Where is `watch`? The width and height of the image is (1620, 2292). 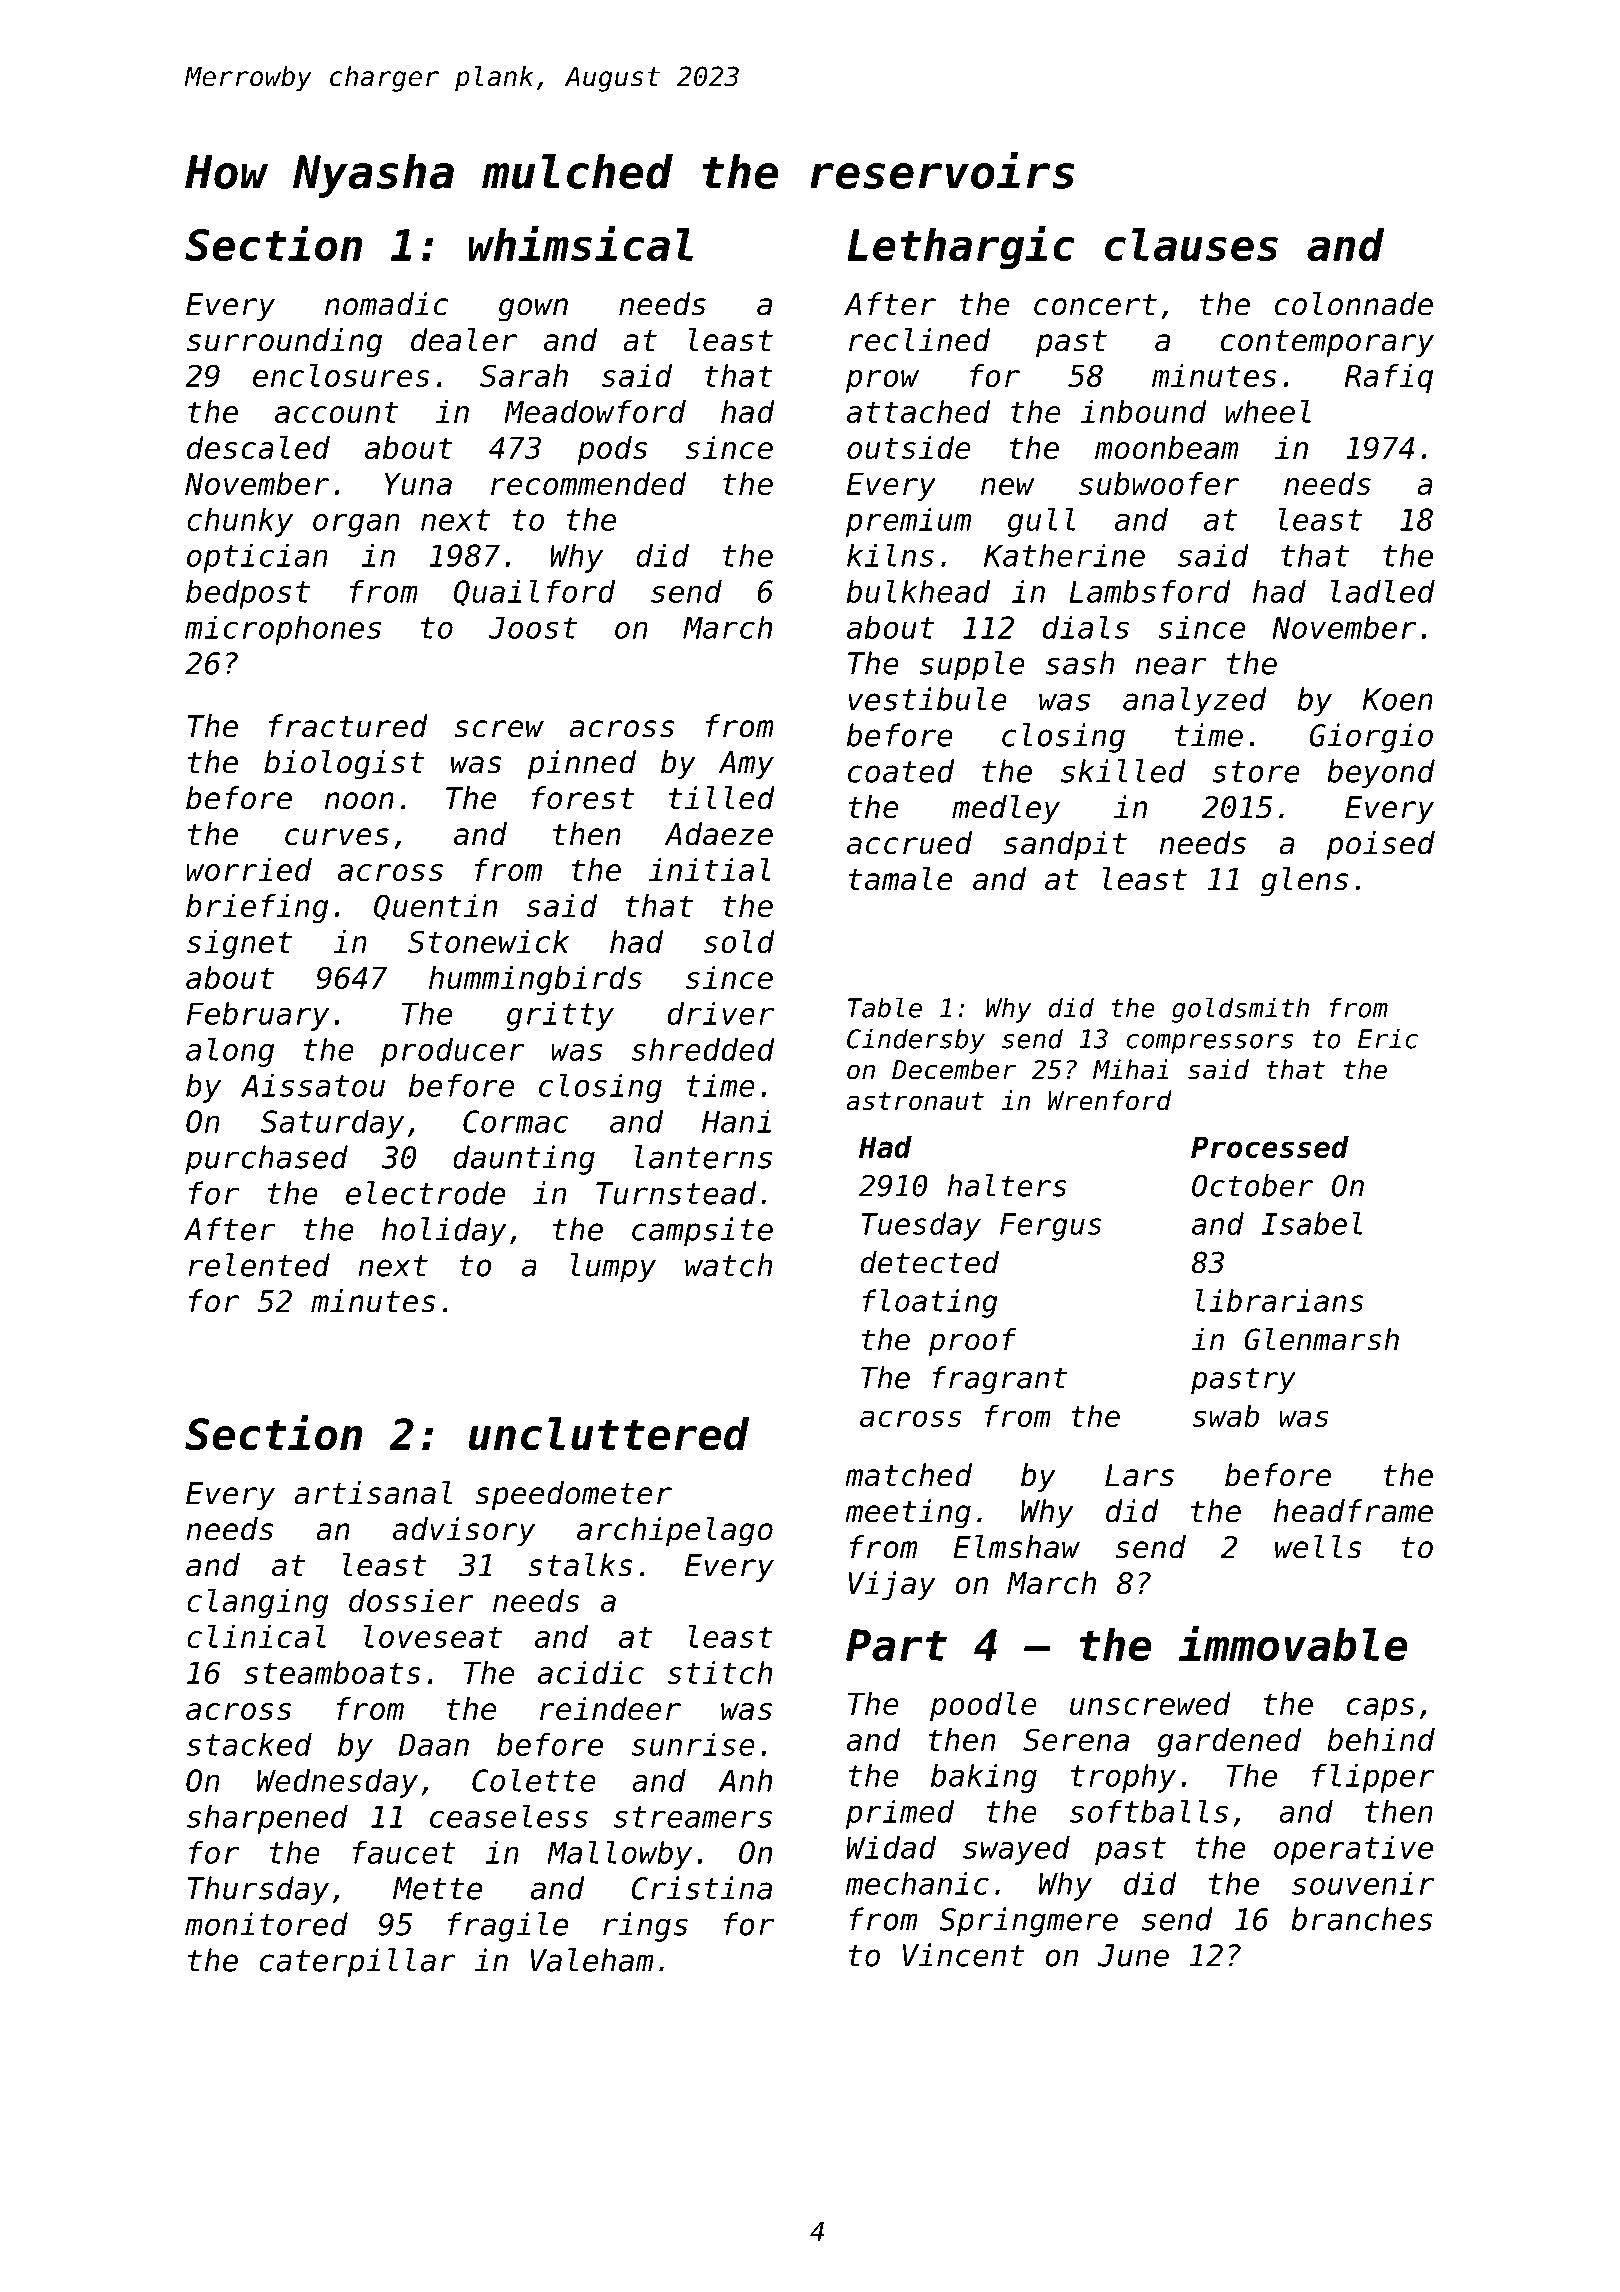
watch is located at coordinates (728, 1265).
